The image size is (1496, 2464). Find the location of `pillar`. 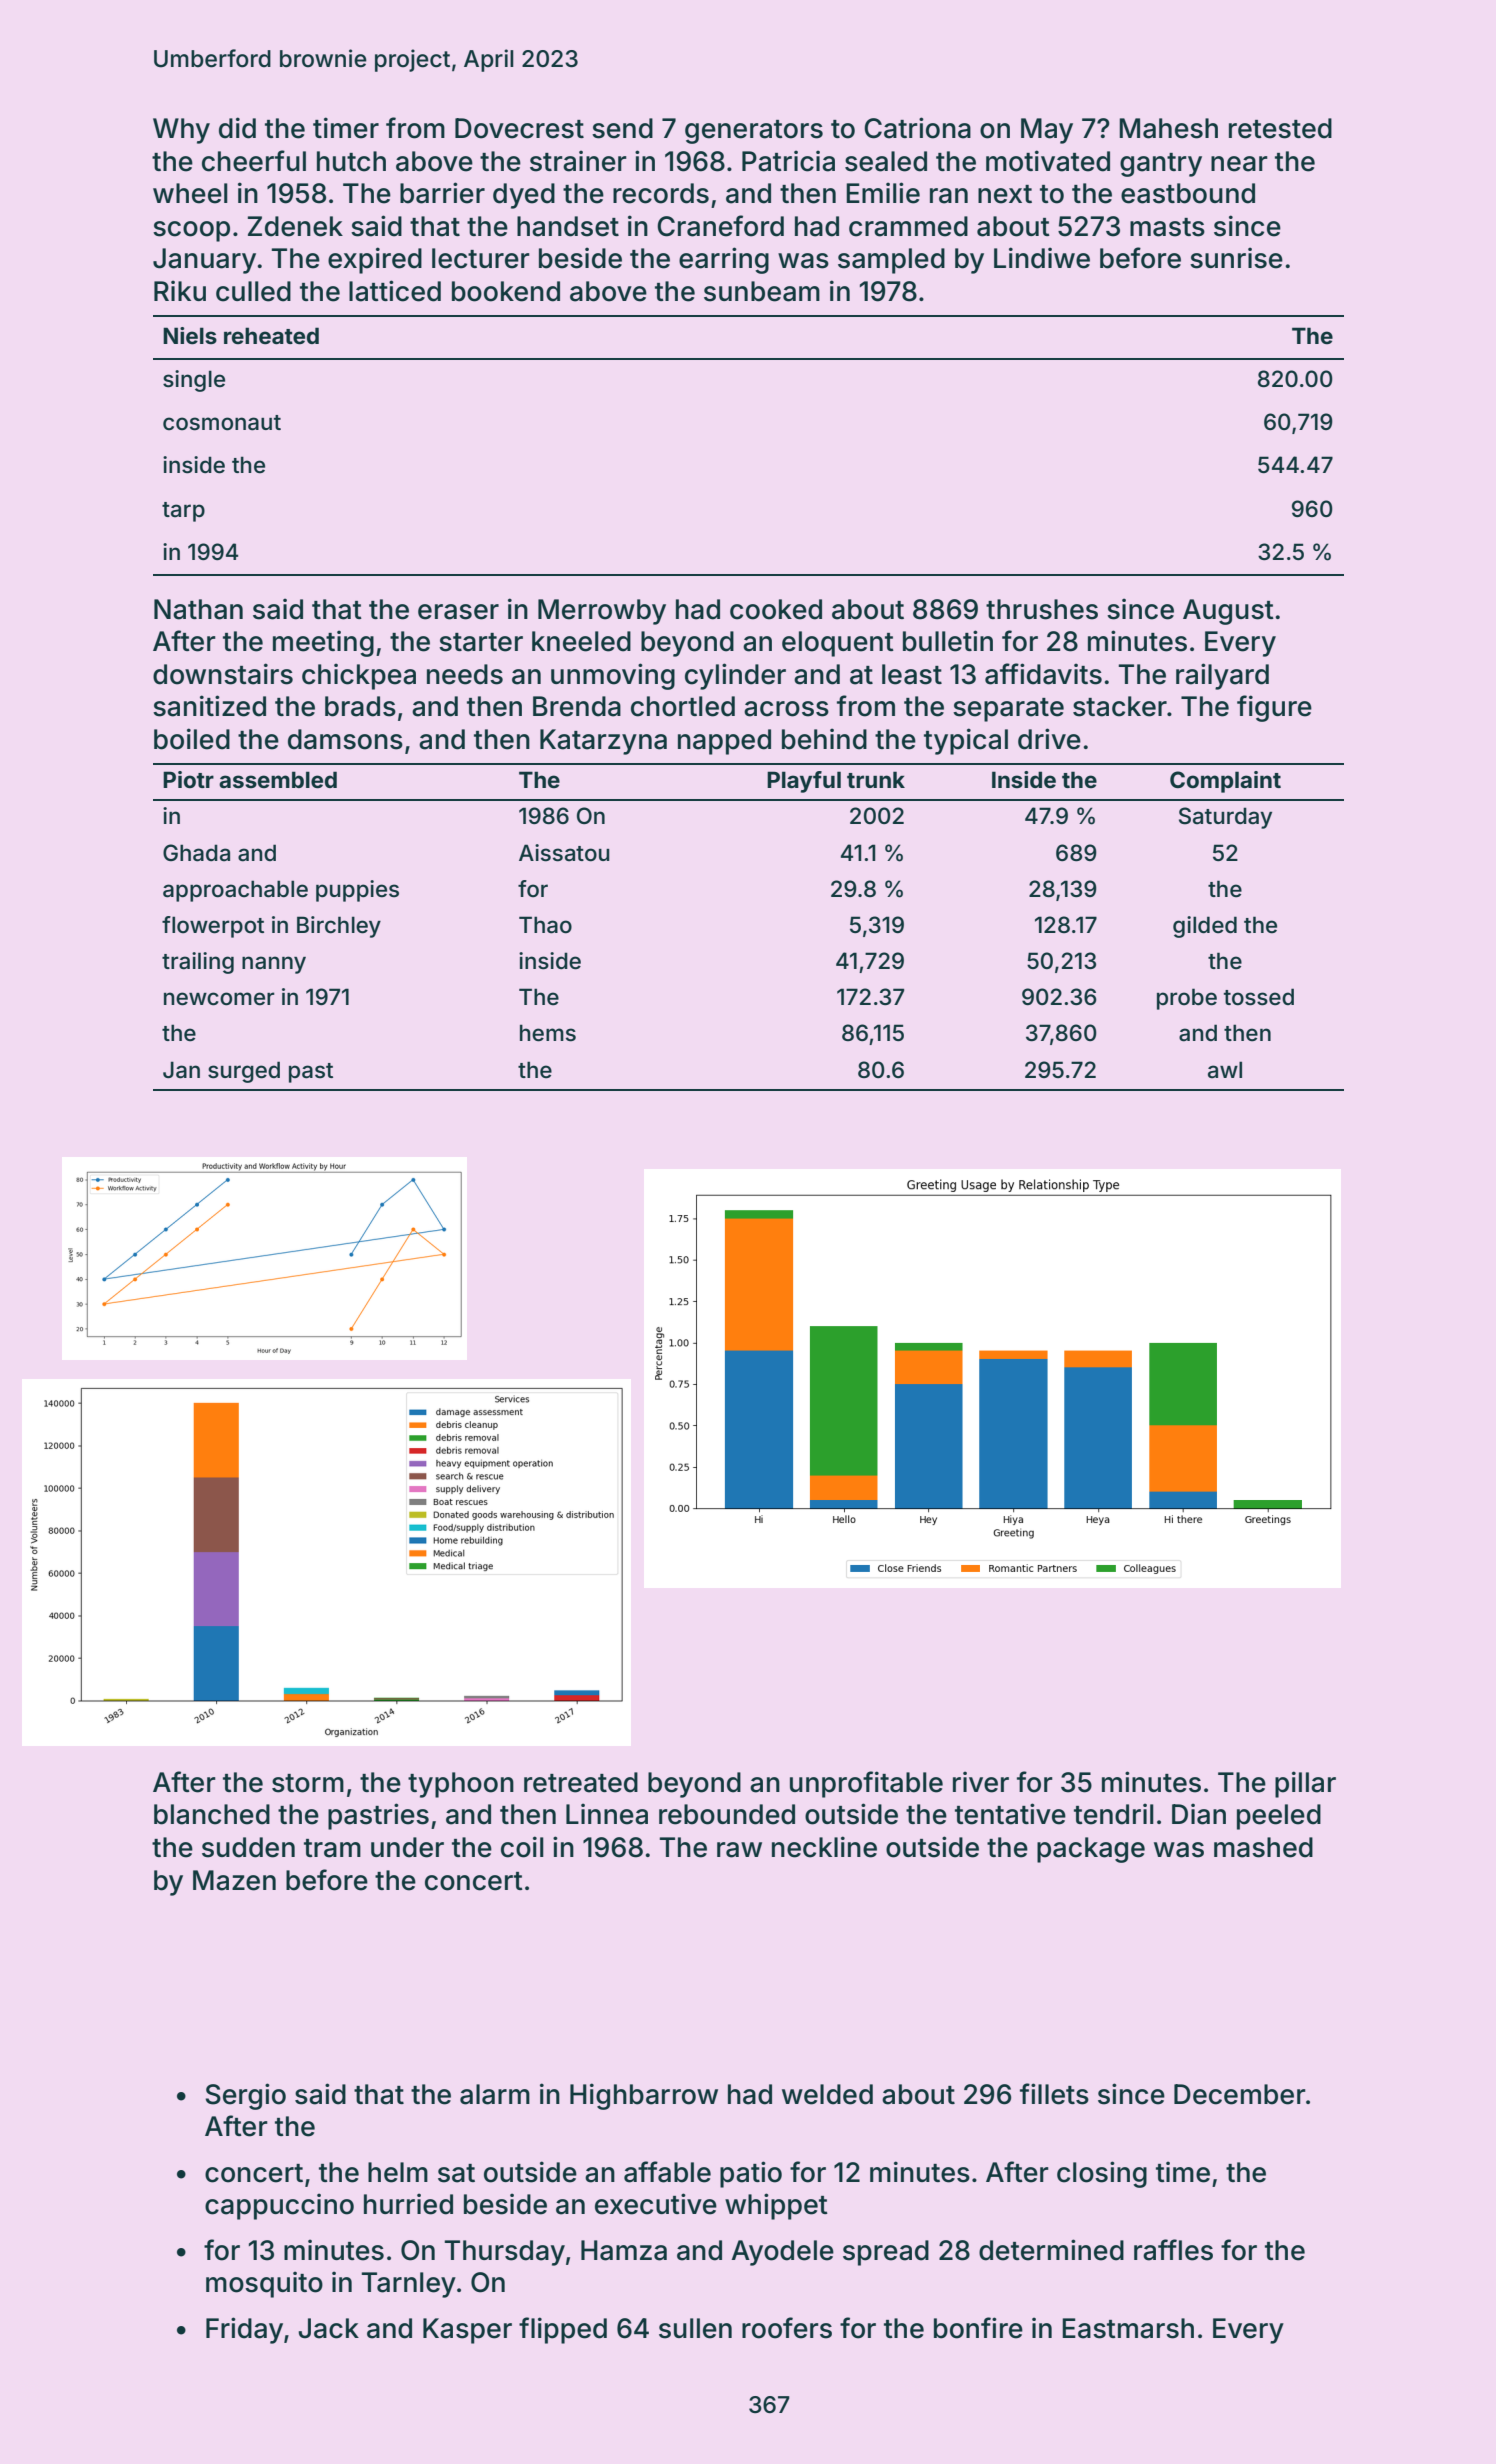

pillar is located at coordinates (1305, 1784).
